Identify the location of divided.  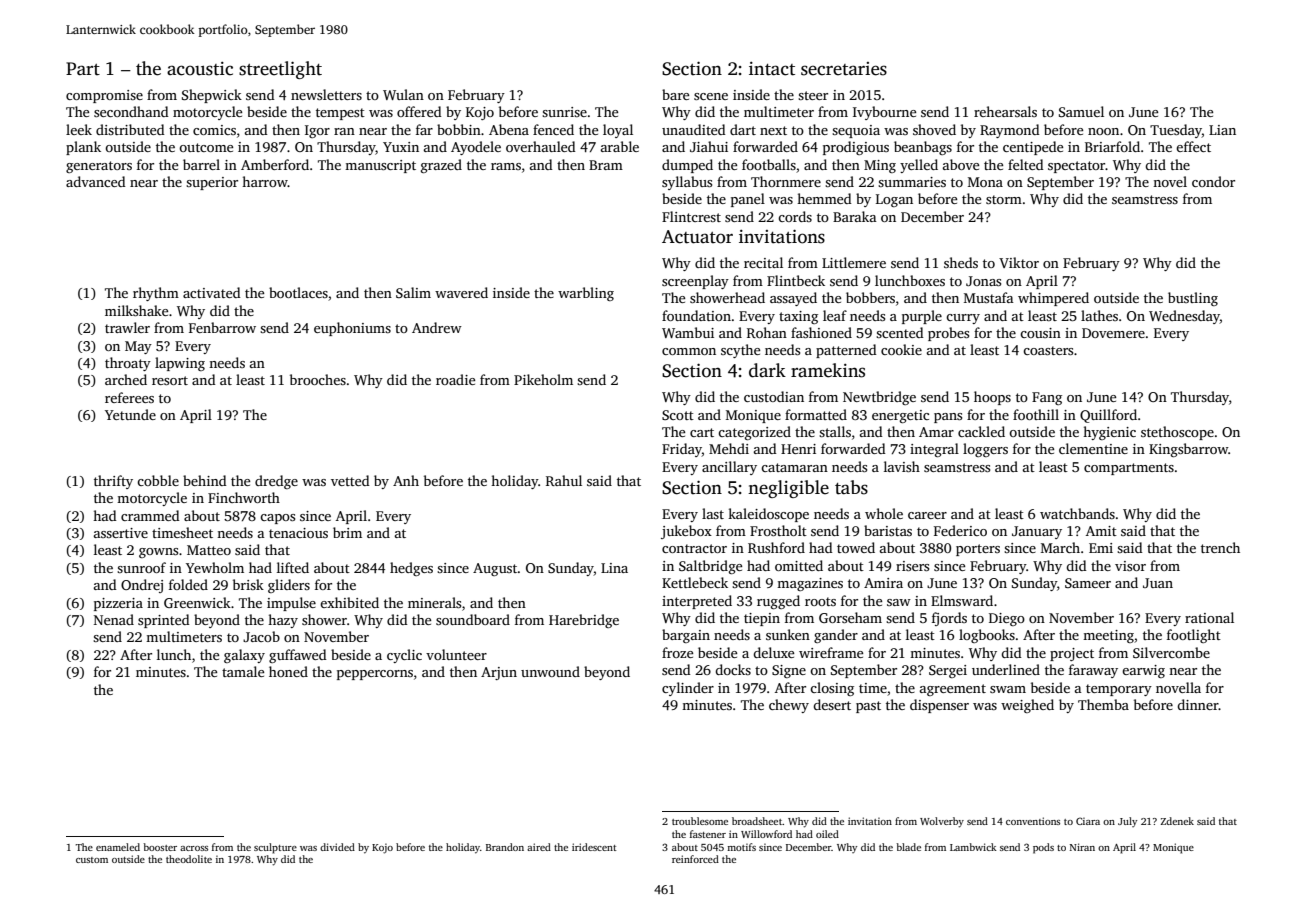
(337, 847).
